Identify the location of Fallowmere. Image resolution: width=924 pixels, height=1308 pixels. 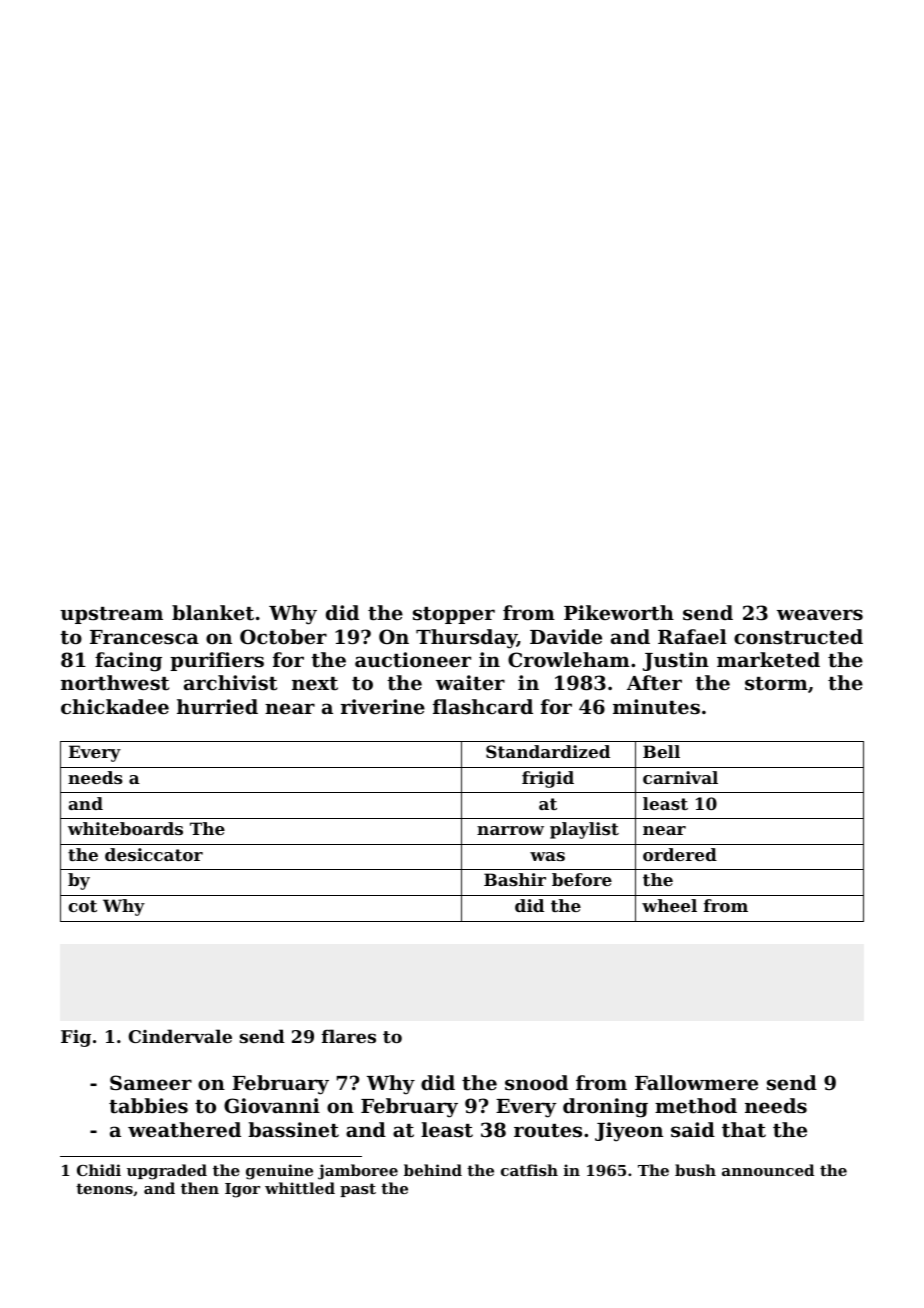
(696, 1082).
